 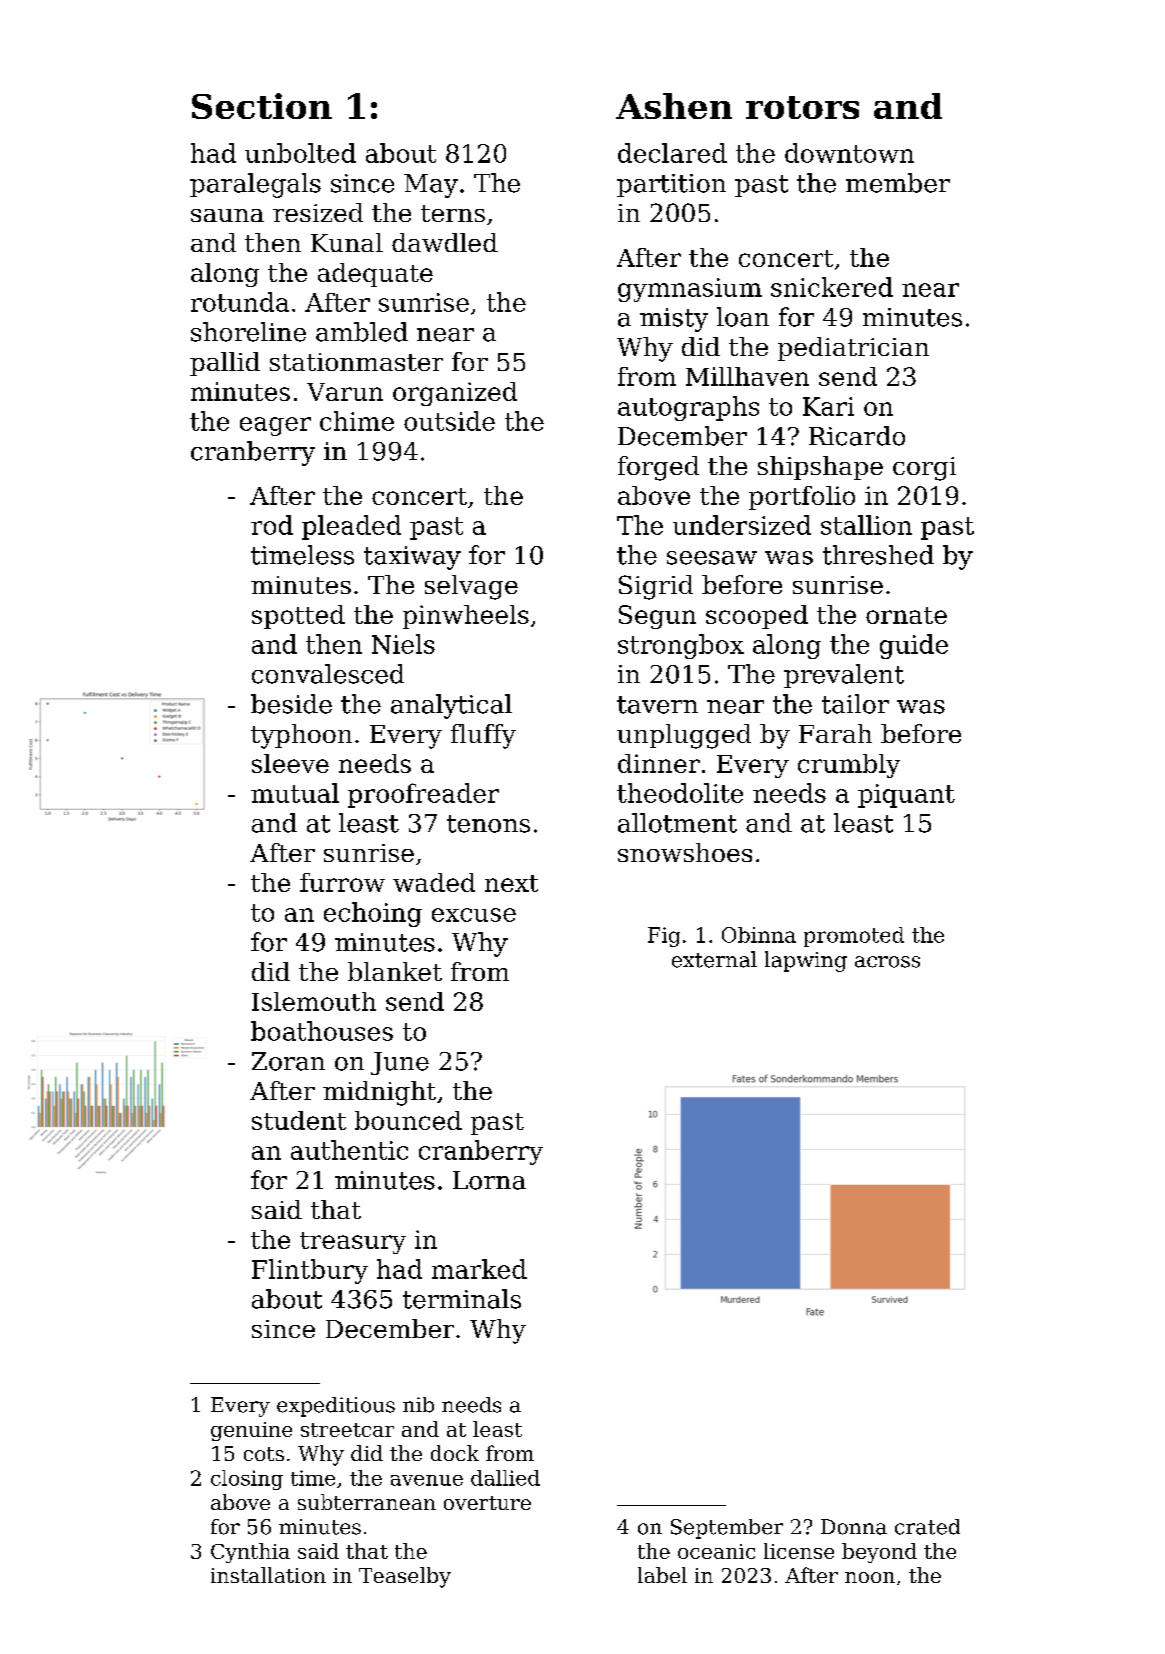 I want to click on next, so click(x=511, y=883).
